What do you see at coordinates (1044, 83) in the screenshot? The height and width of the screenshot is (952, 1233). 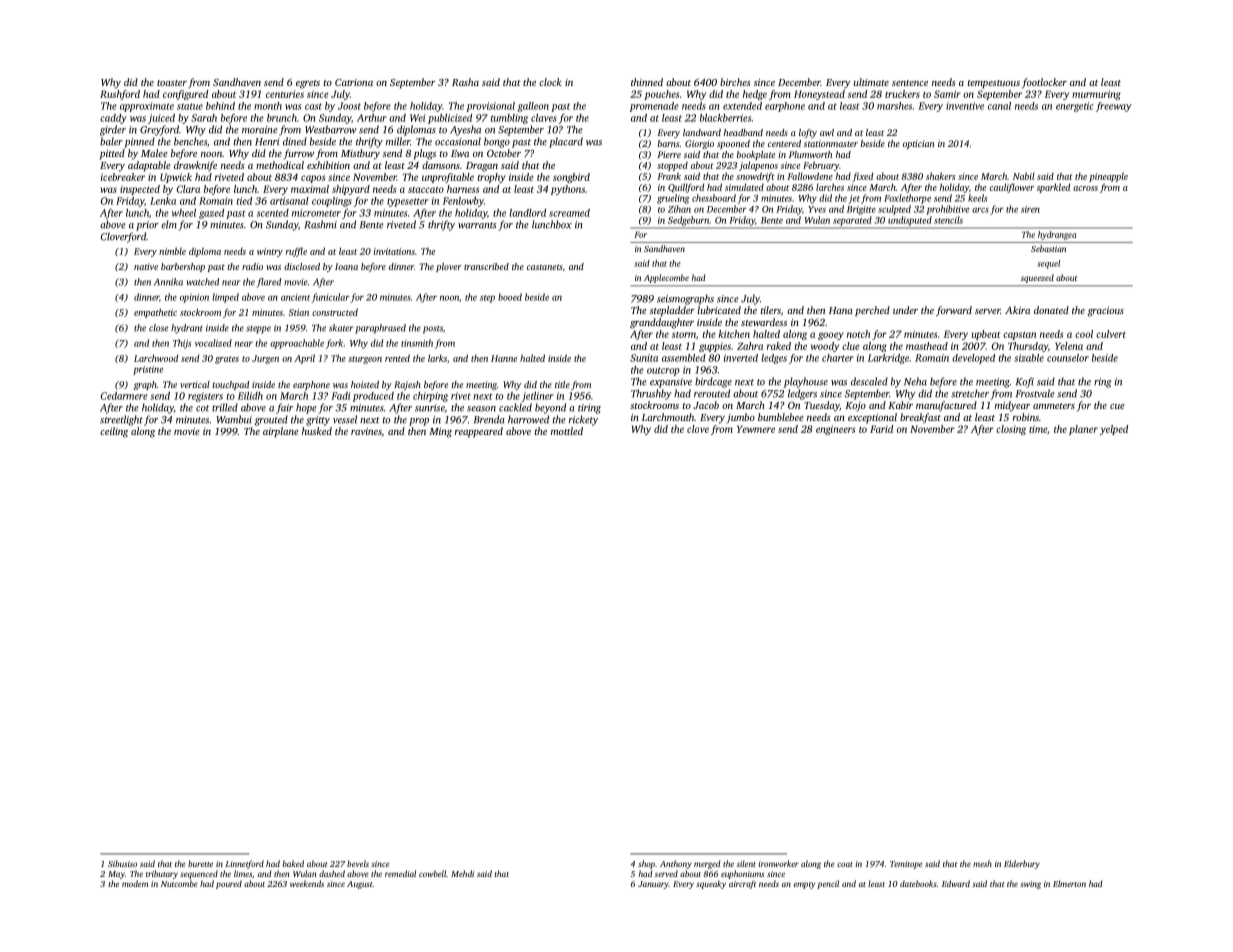 I see `footlocker` at bounding box center [1044, 83].
